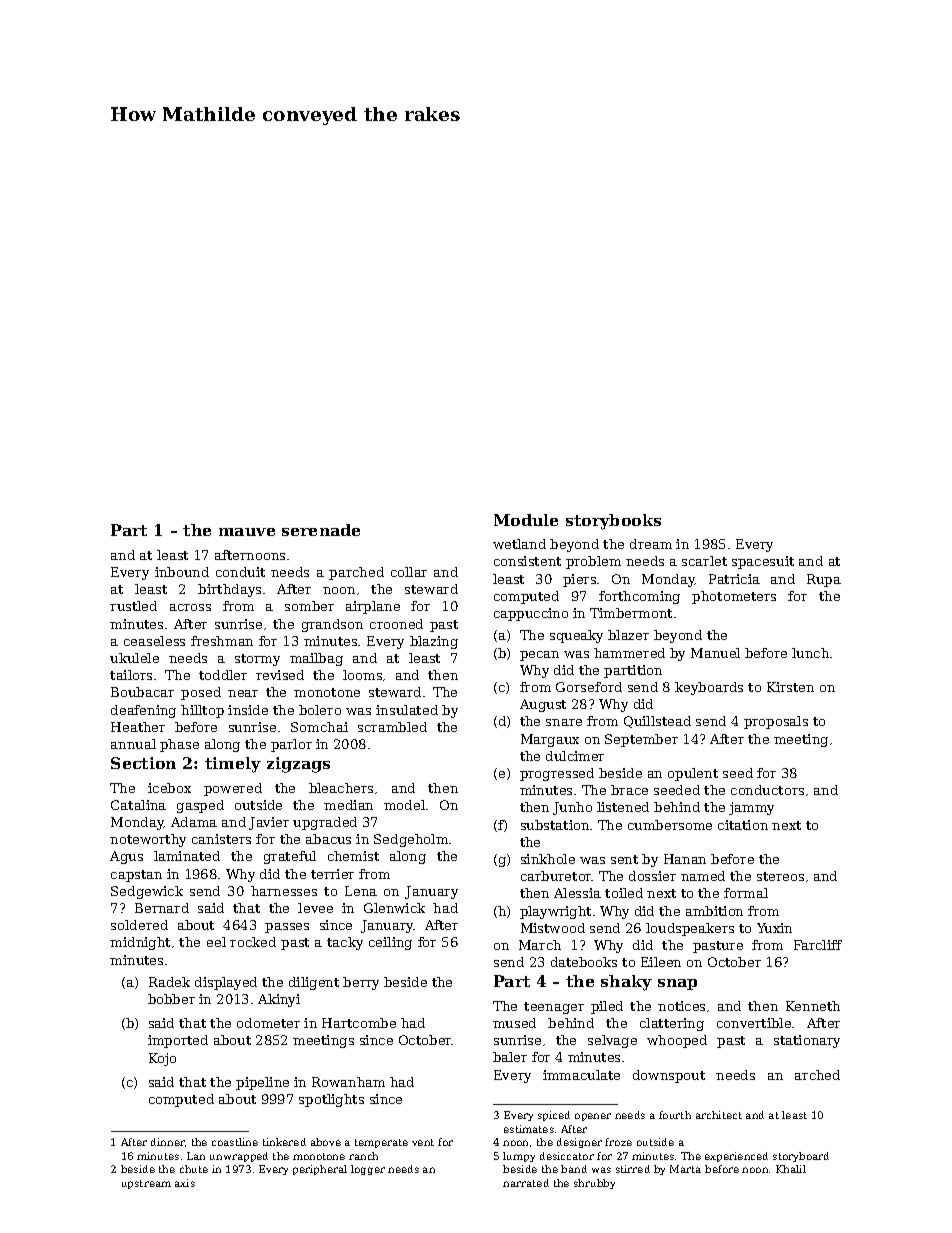  I want to click on lumpy, so click(519, 1157).
